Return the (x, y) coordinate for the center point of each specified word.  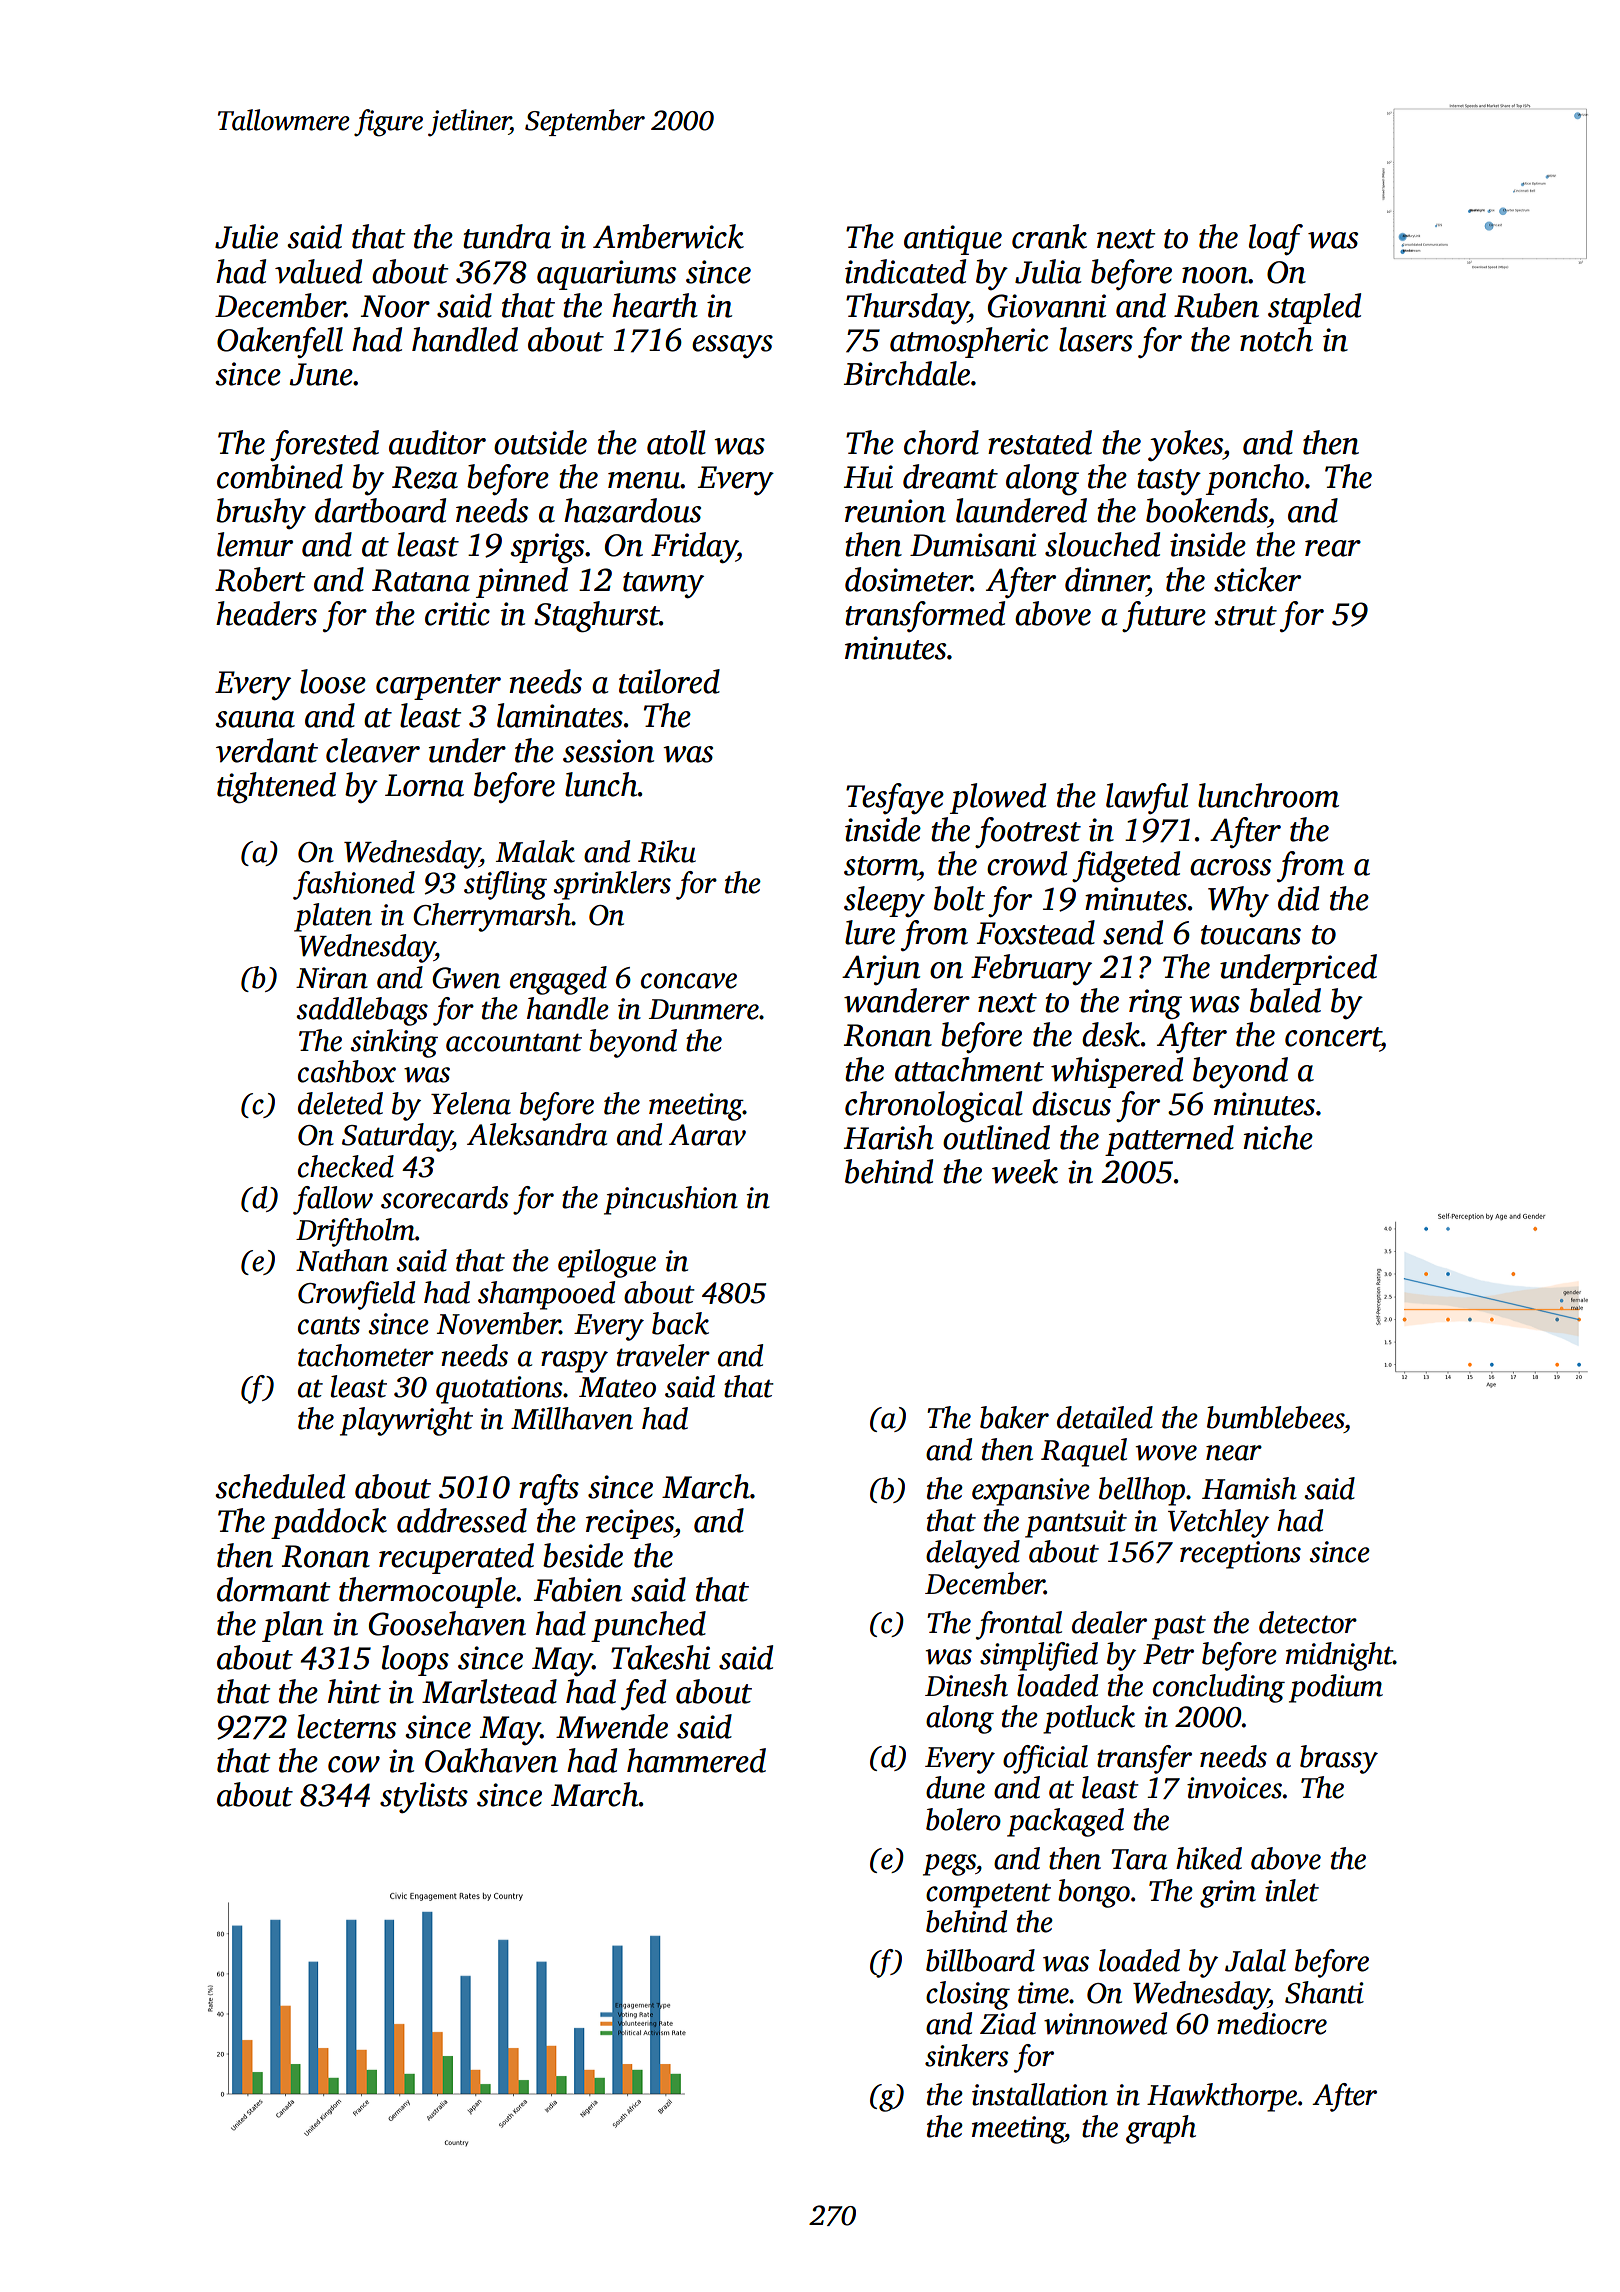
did (1298, 898)
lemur (255, 544)
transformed (925, 616)
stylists (424, 1797)
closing (968, 1995)
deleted (340, 1103)
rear (1333, 548)
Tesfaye (895, 798)
